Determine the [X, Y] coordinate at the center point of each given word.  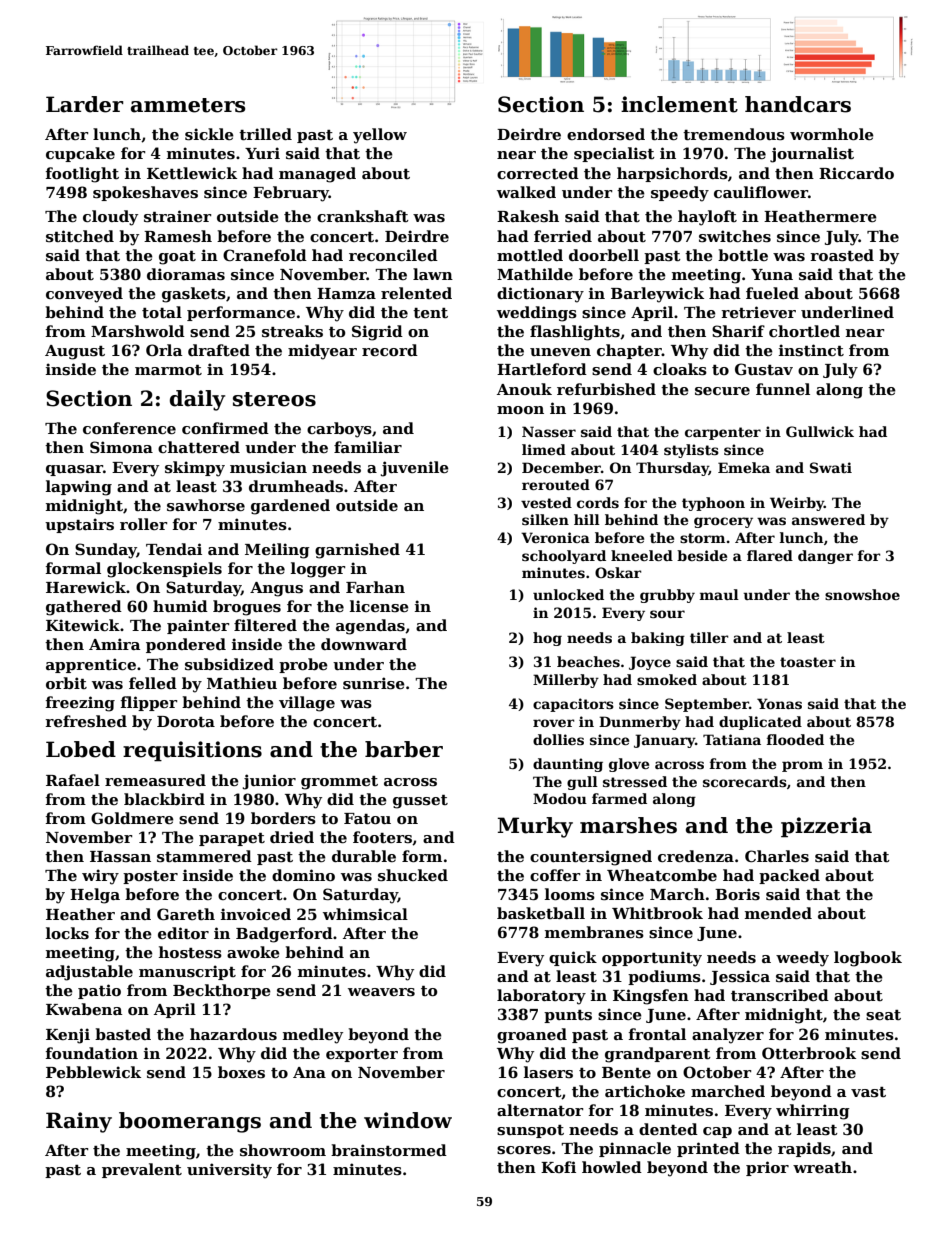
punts [568, 1016]
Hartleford [542, 369]
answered [828, 519]
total [162, 312]
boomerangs [190, 1122]
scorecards [745, 781]
